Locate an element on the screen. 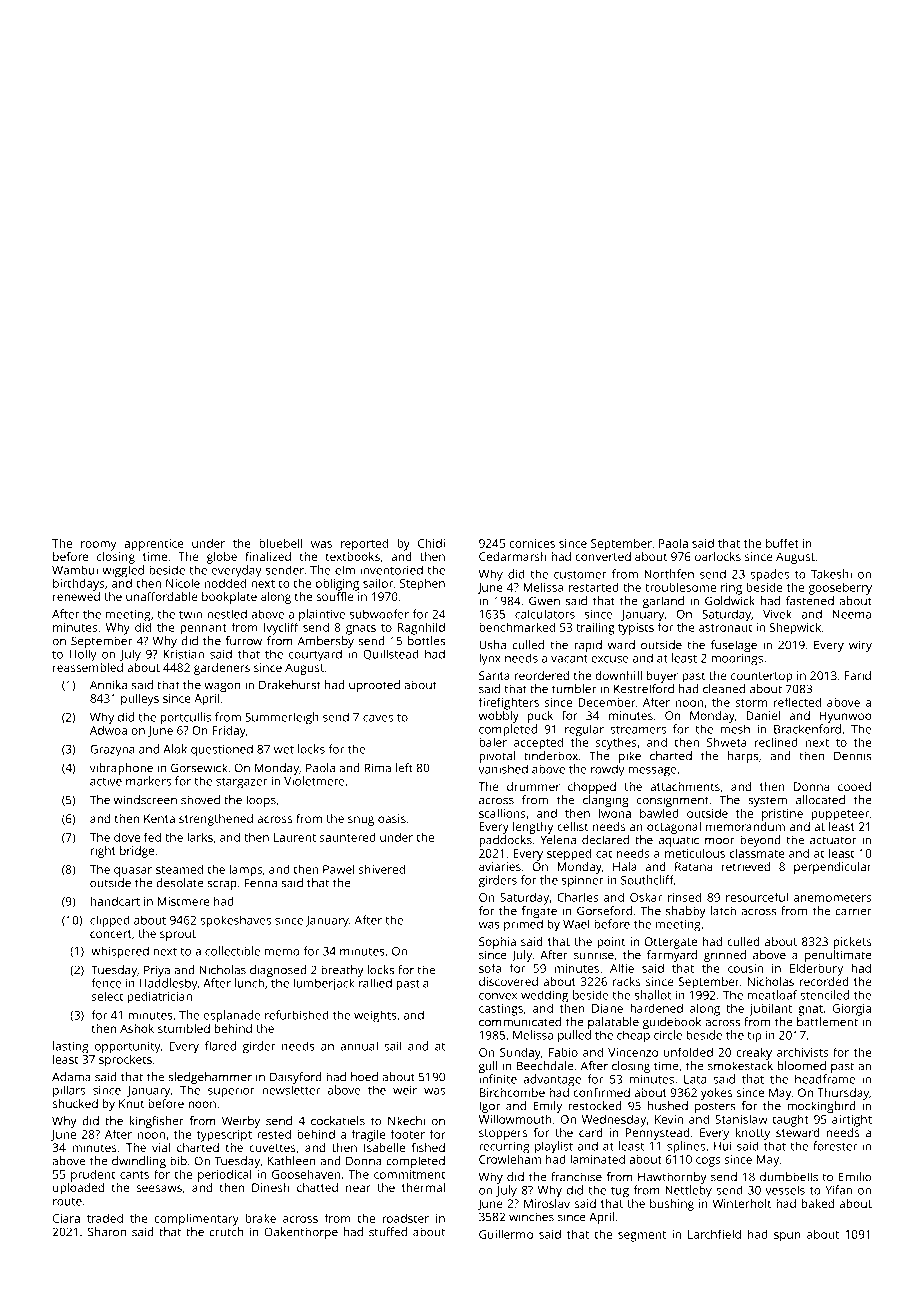  segment is located at coordinates (642, 1236).
